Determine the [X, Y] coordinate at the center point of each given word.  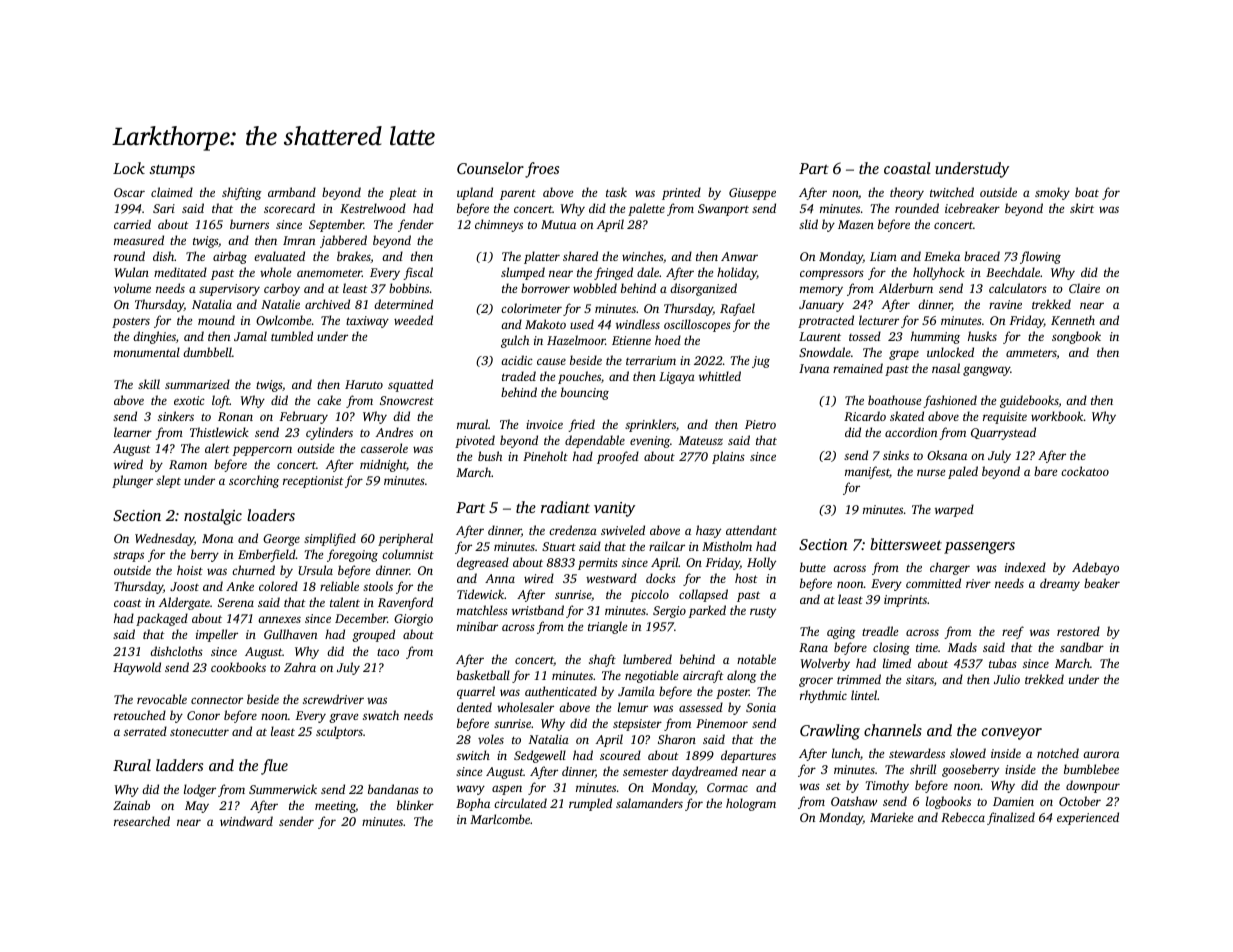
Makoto [545, 324]
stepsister [637, 725]
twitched [952, 192]
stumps [172, 171]
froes [542, 170]
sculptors [339, 732]
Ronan [235, 416]
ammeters [1031, 353]
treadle [880, 631]
